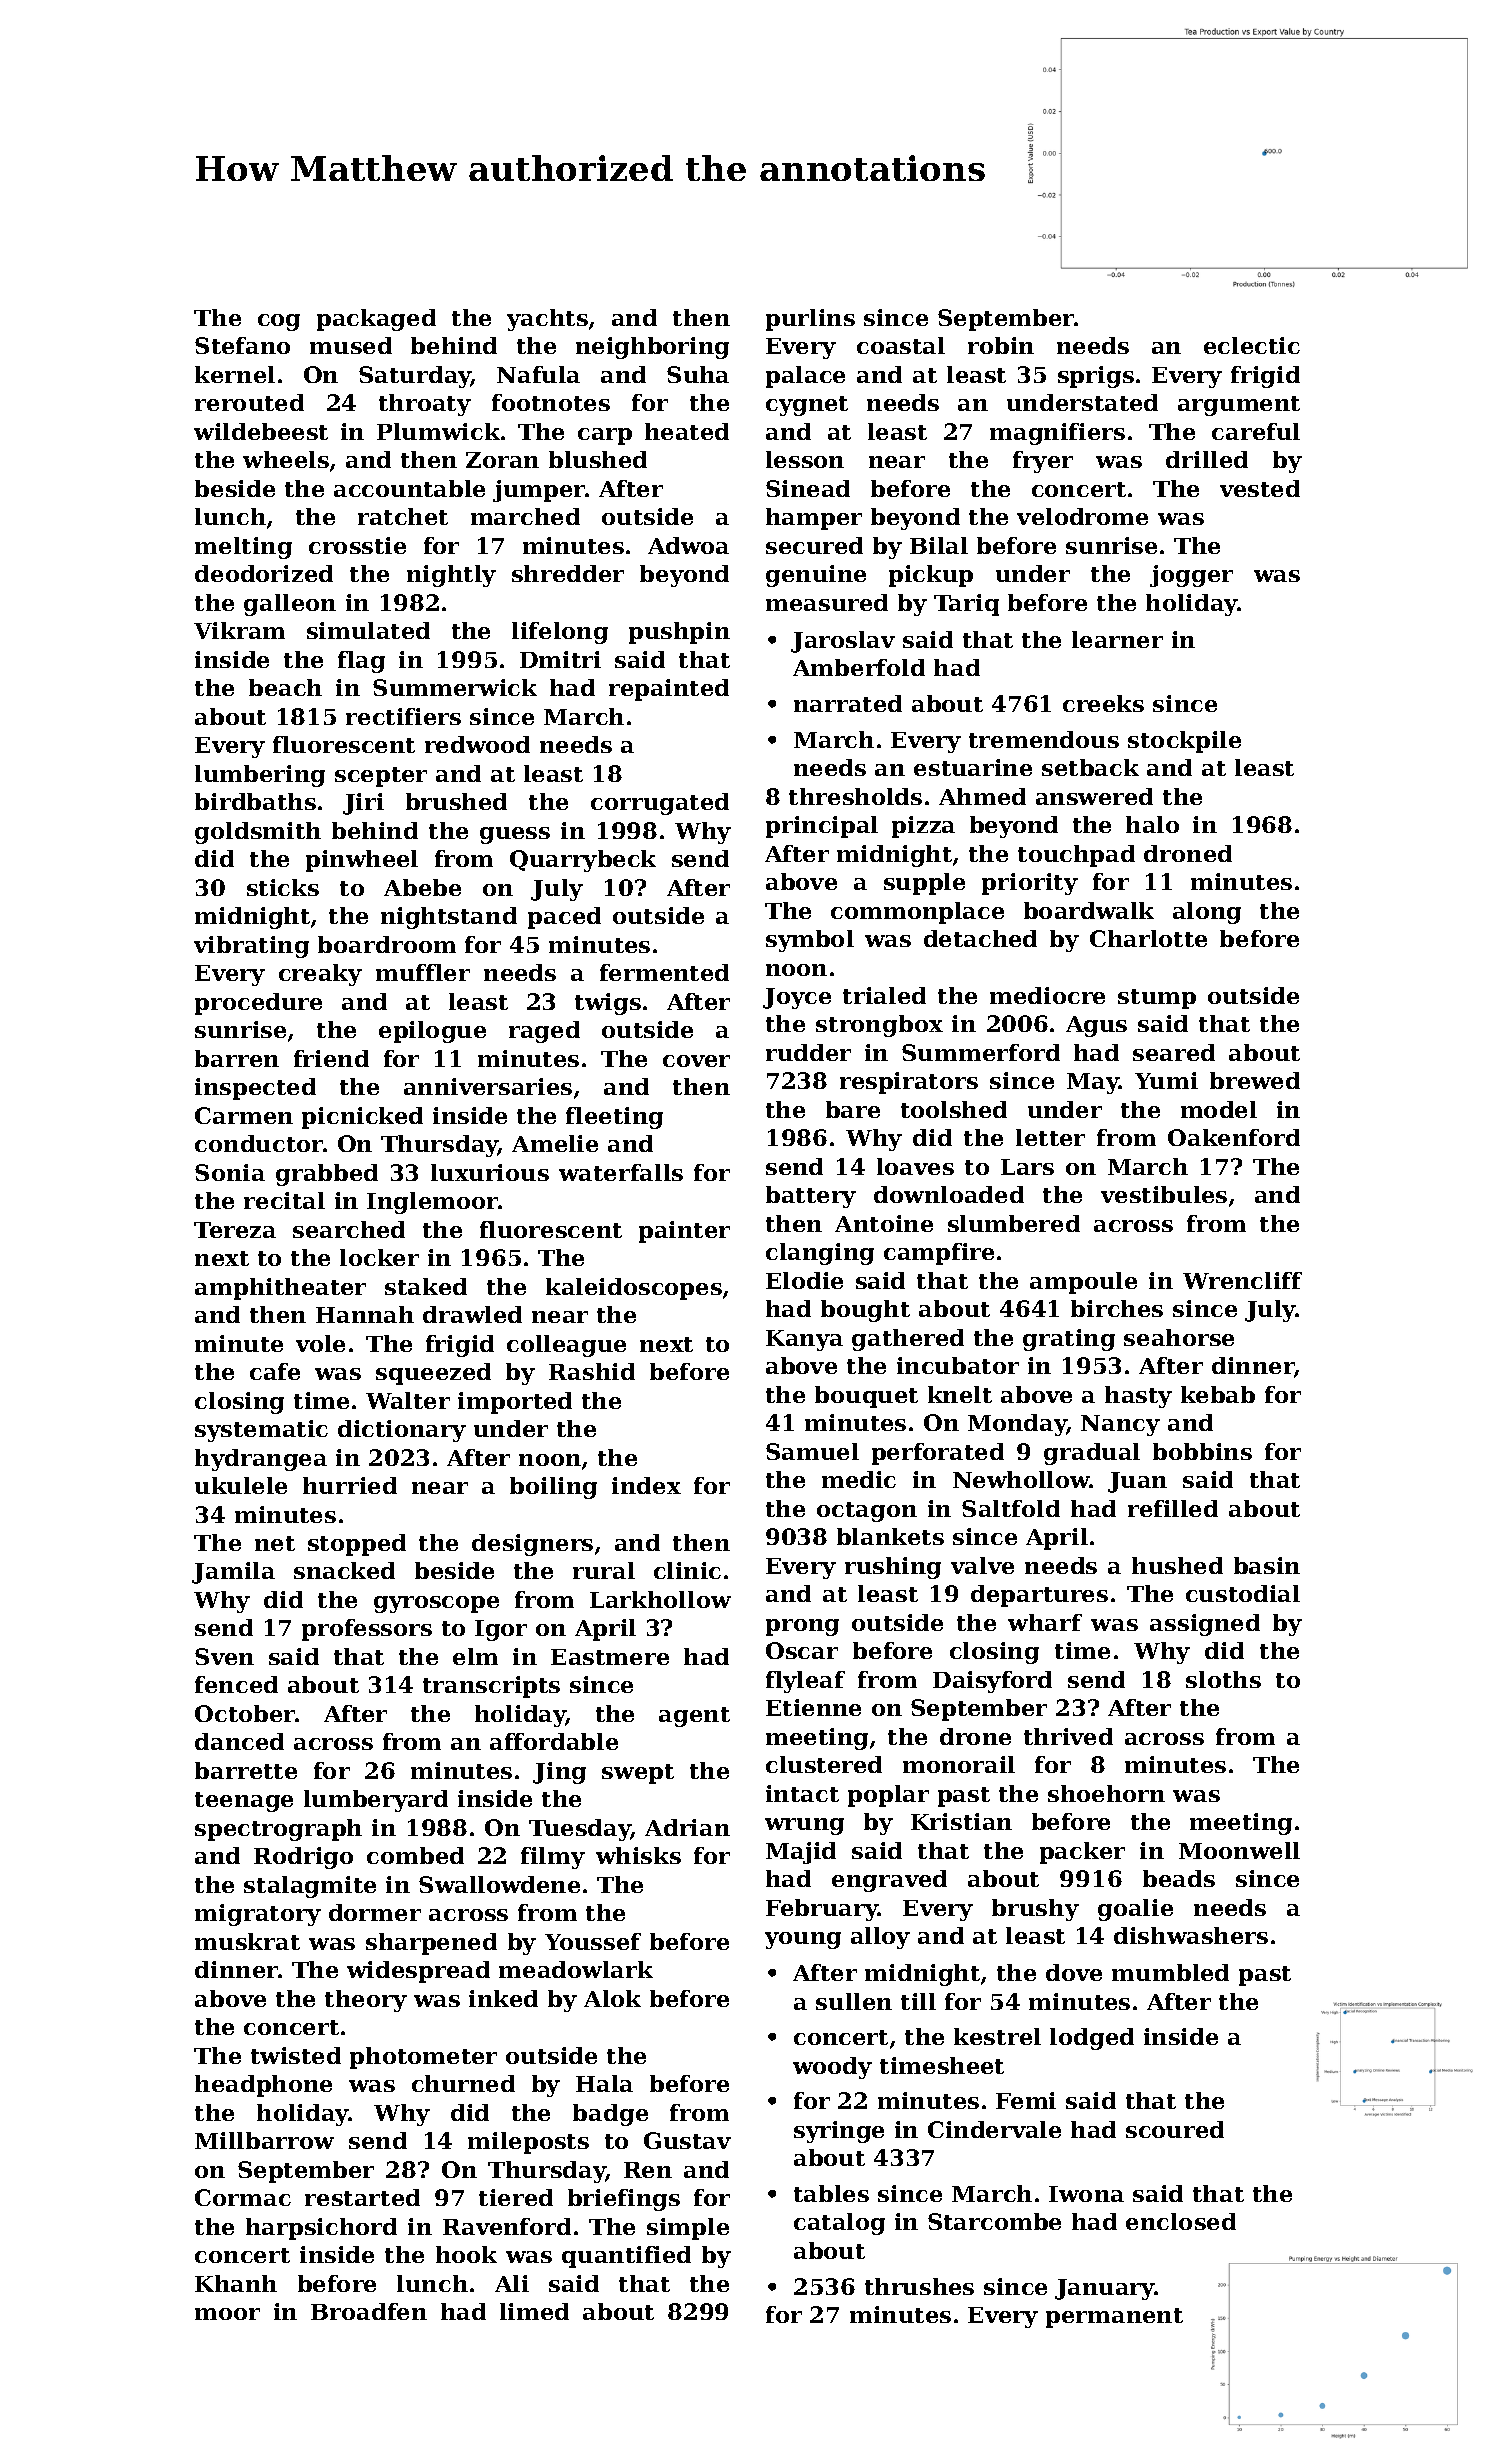  Describe the element at coordinates (867, 1512) in the screenshot. I see `octagon` at that location.
